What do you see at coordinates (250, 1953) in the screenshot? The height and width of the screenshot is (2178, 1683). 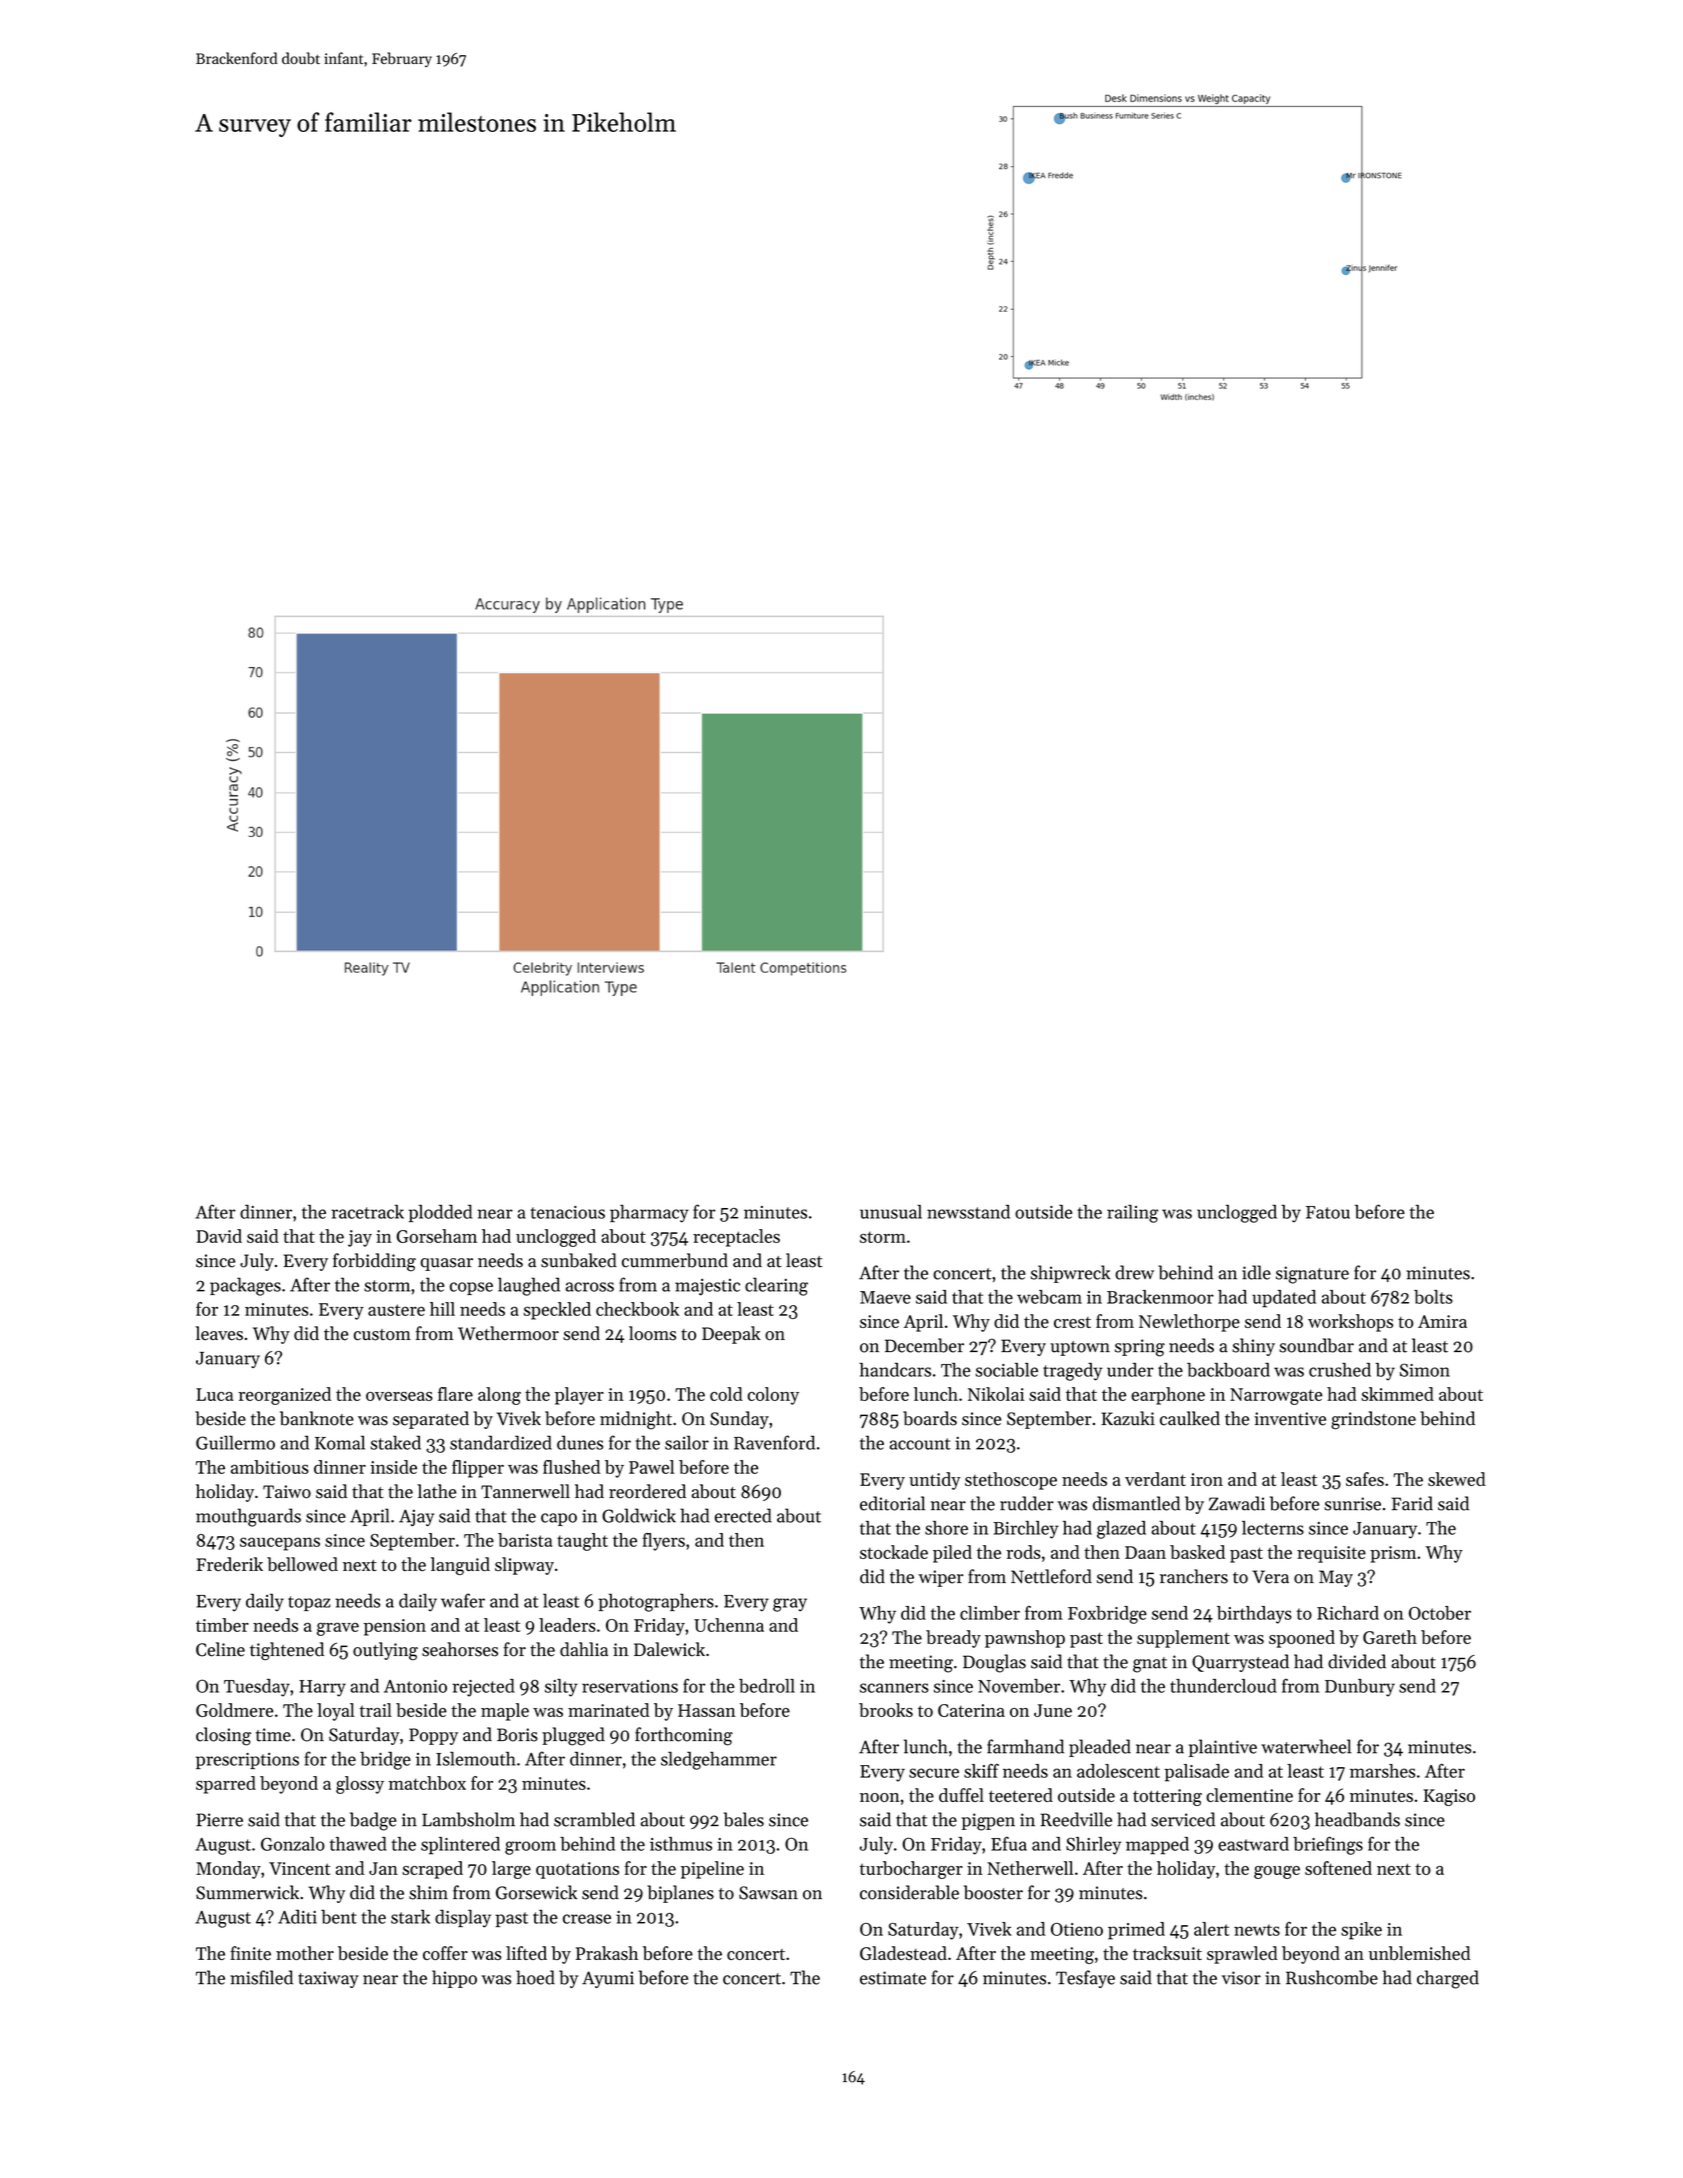 I see `finite` at bounding box center [250, 1953].
